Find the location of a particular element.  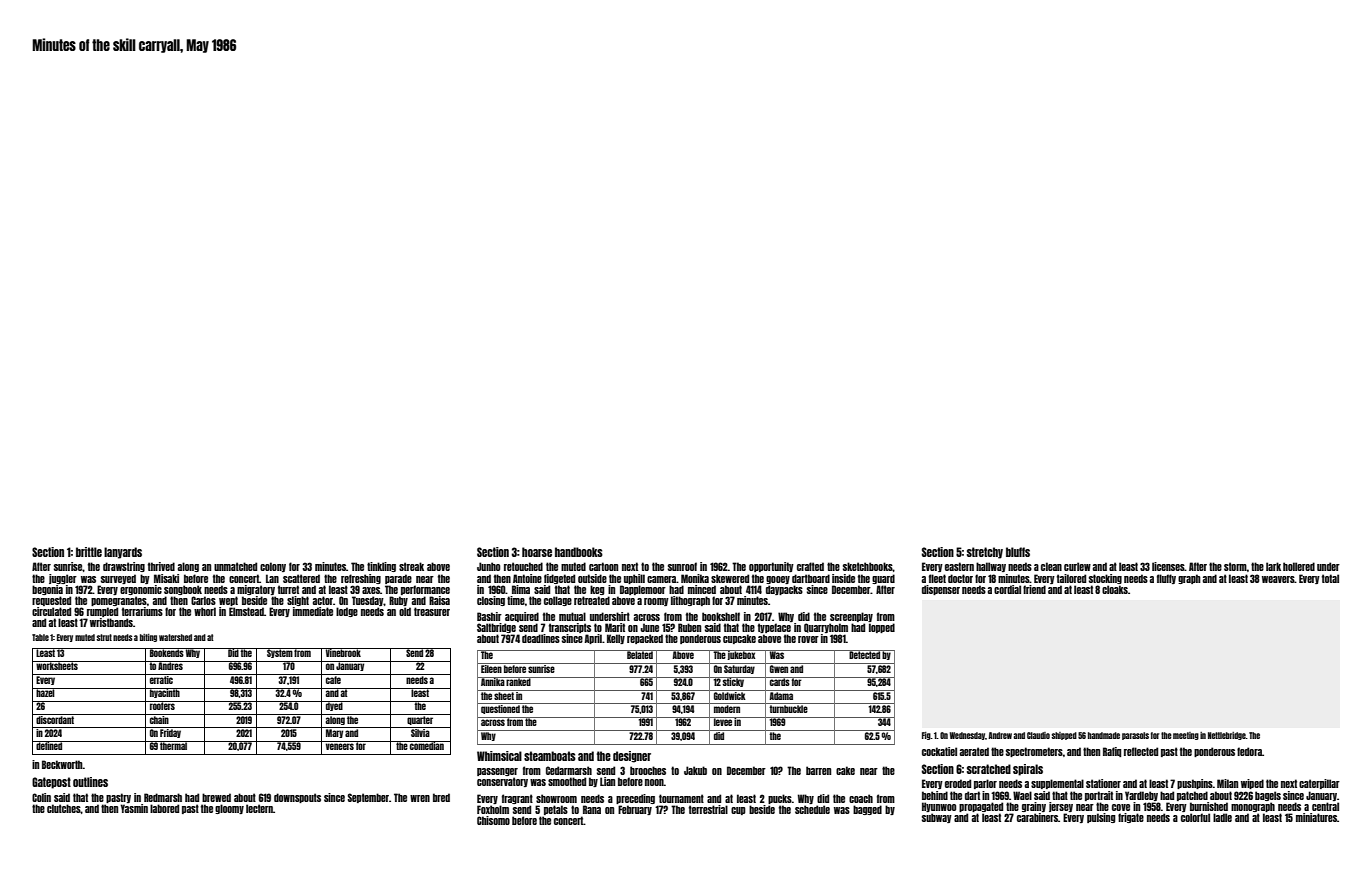

Antoine is located at coordinates (527, 578).
